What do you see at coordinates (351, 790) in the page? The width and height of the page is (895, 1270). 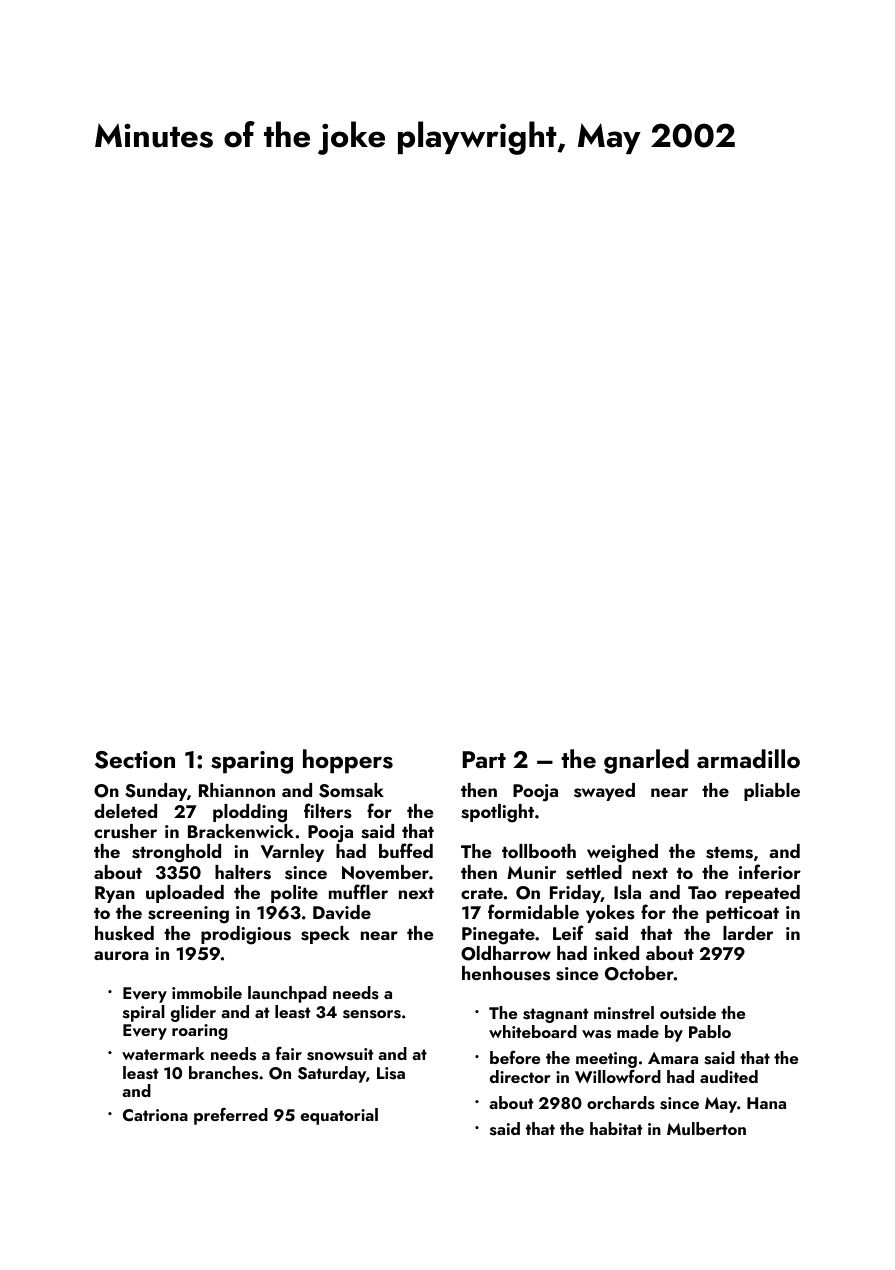 I see `Somsak` at bounding box center [351, 790].
